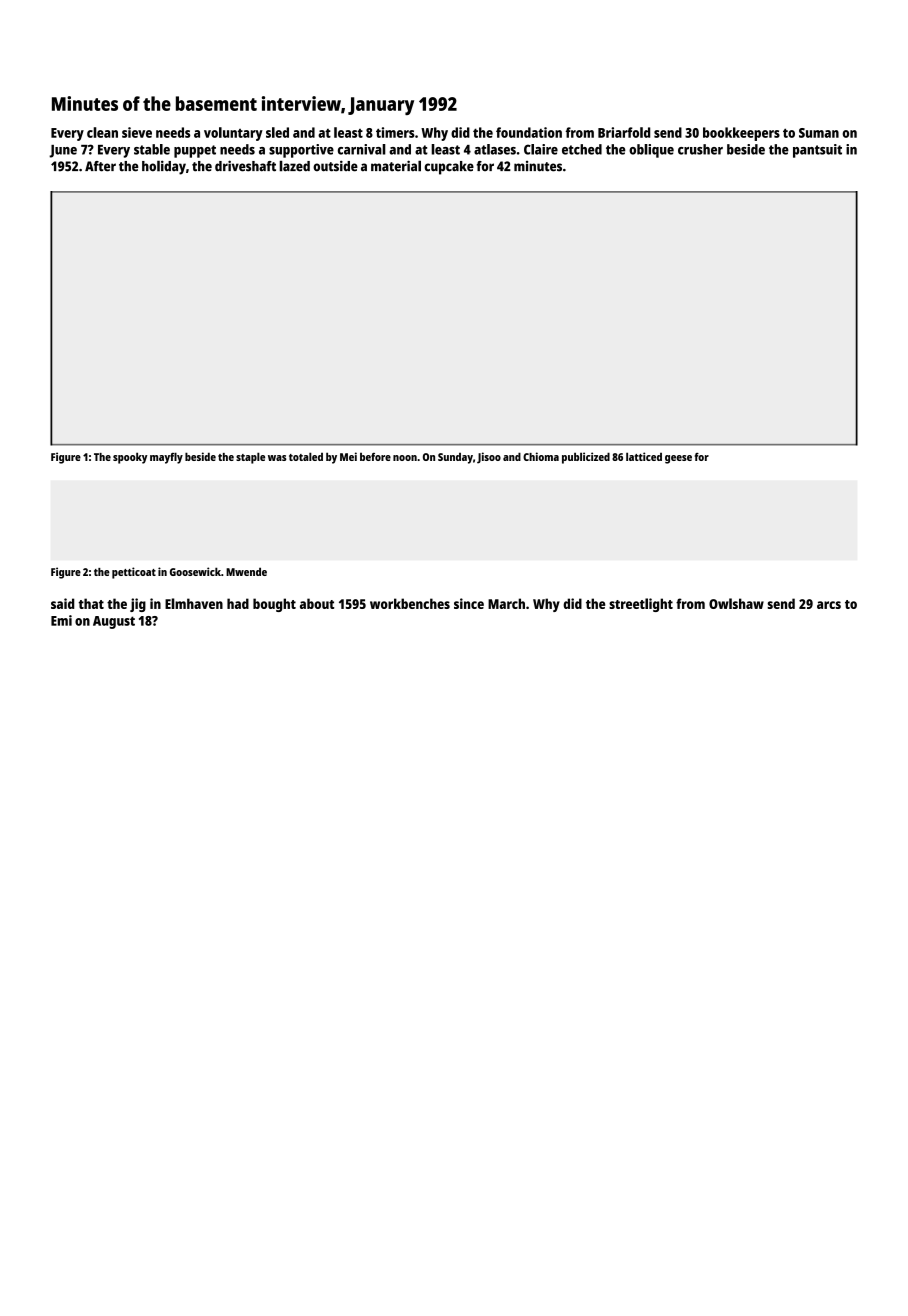 The width and height of the image is (908, 1316). I want to click on had, so click(238, 603).
